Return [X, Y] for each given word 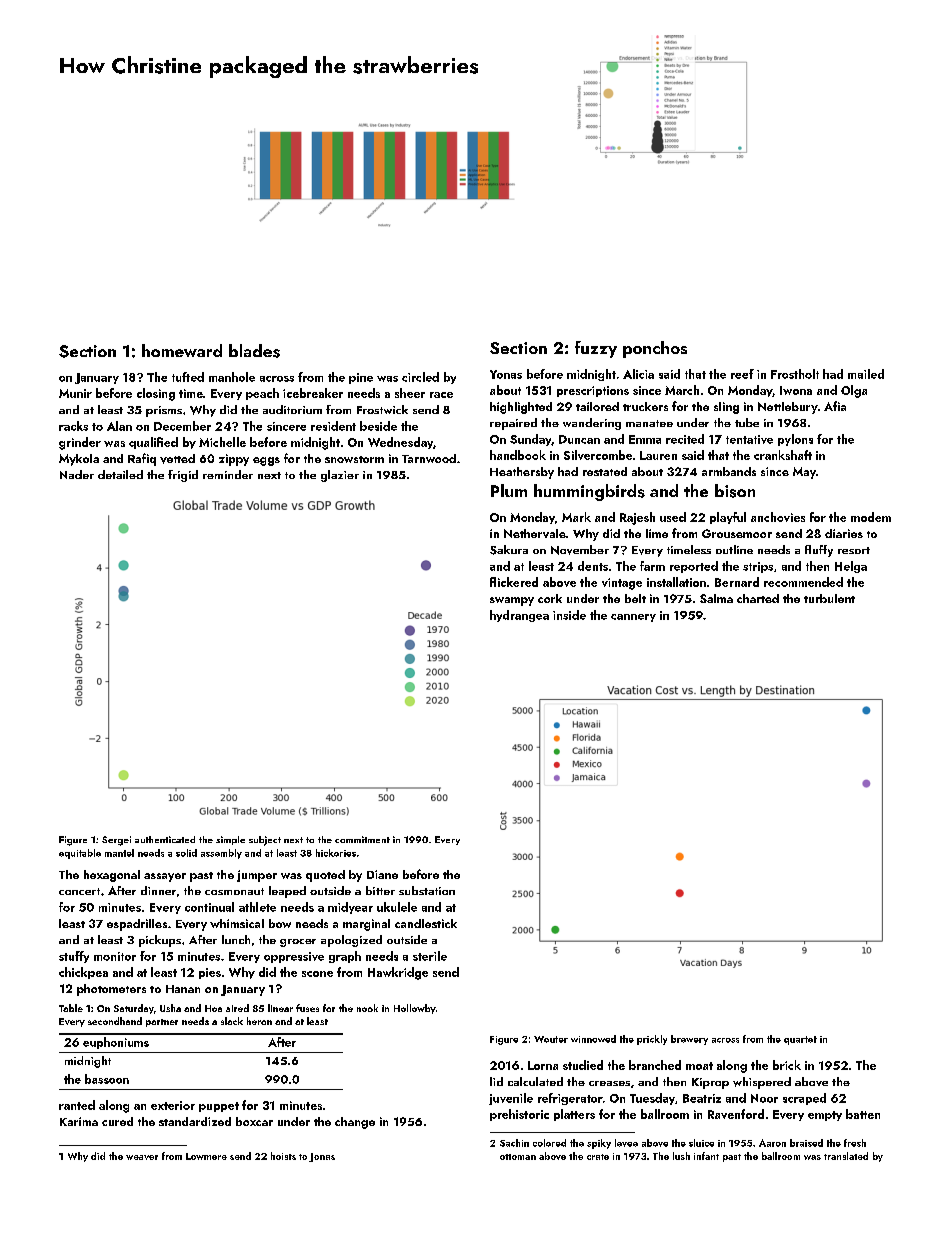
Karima [79, 1121]
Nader [77, 474]
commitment [362, 839]
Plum [509, 490]
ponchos [655, 349]
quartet [800, 1040]
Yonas [506, 374]
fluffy [819, 551]
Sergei [116, 841]
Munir [75, 393]
